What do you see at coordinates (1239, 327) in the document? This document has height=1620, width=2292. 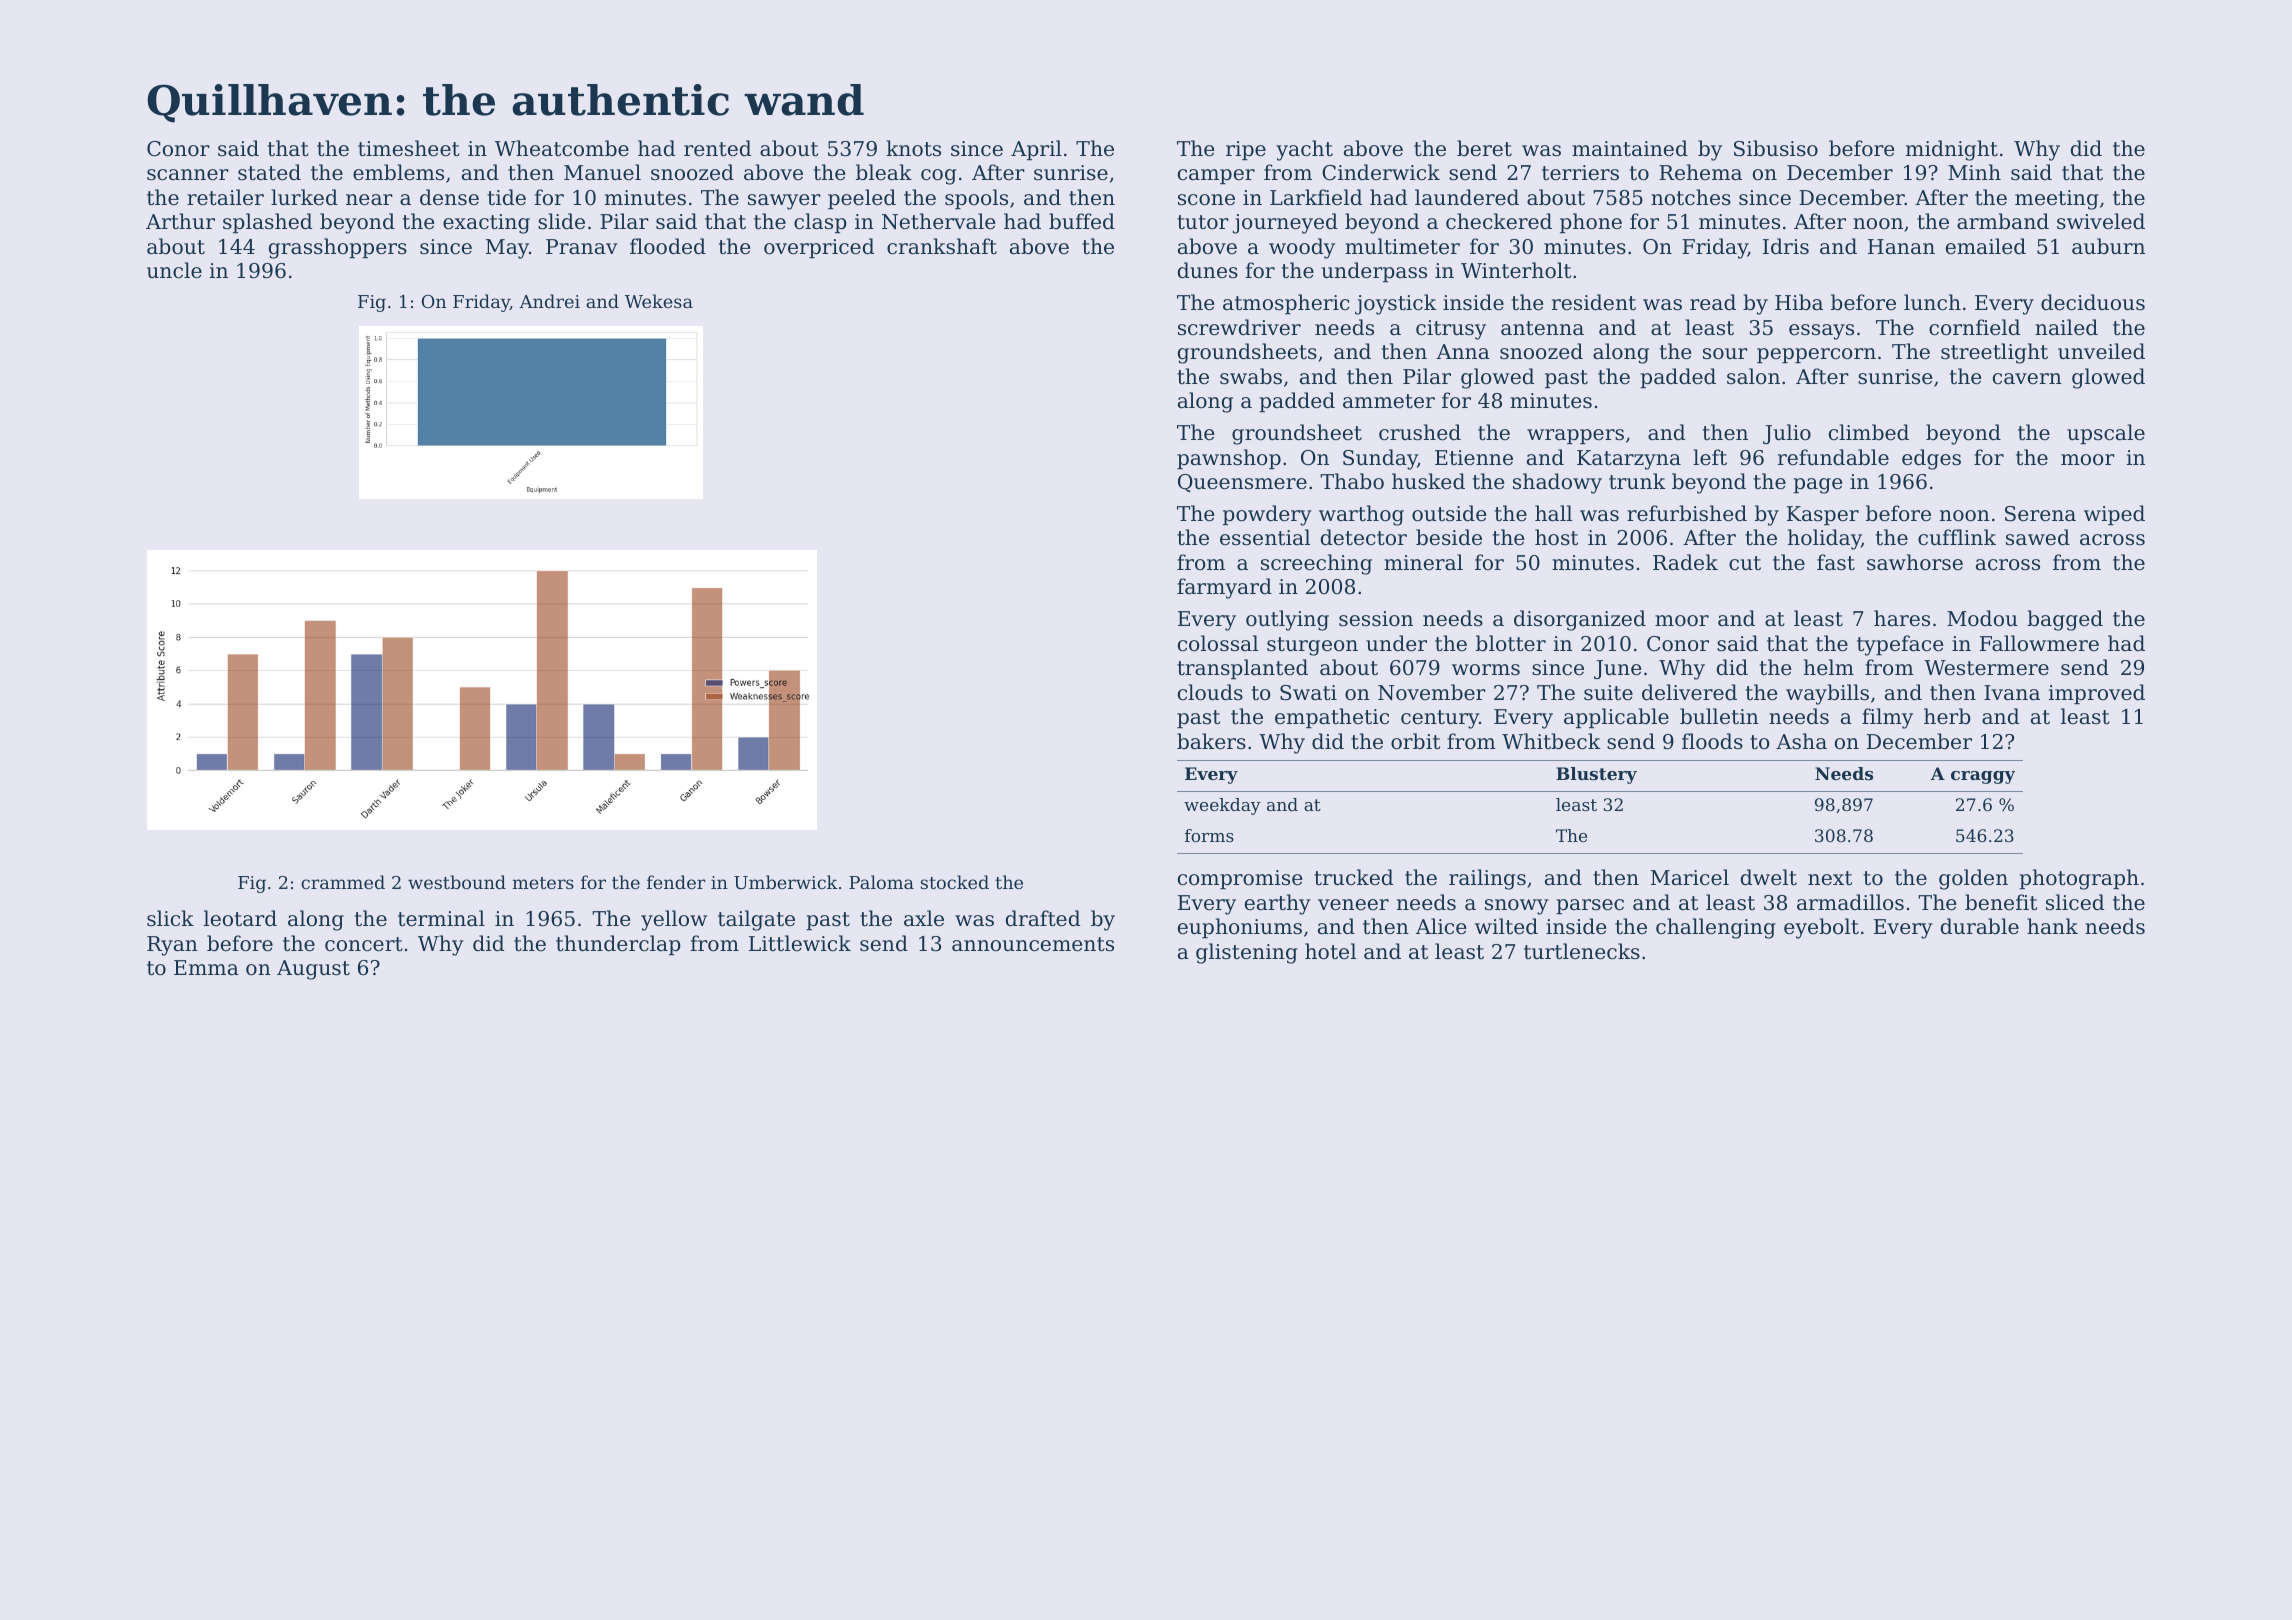 I see `screwdriver` at bounding box center [1239, 327].
